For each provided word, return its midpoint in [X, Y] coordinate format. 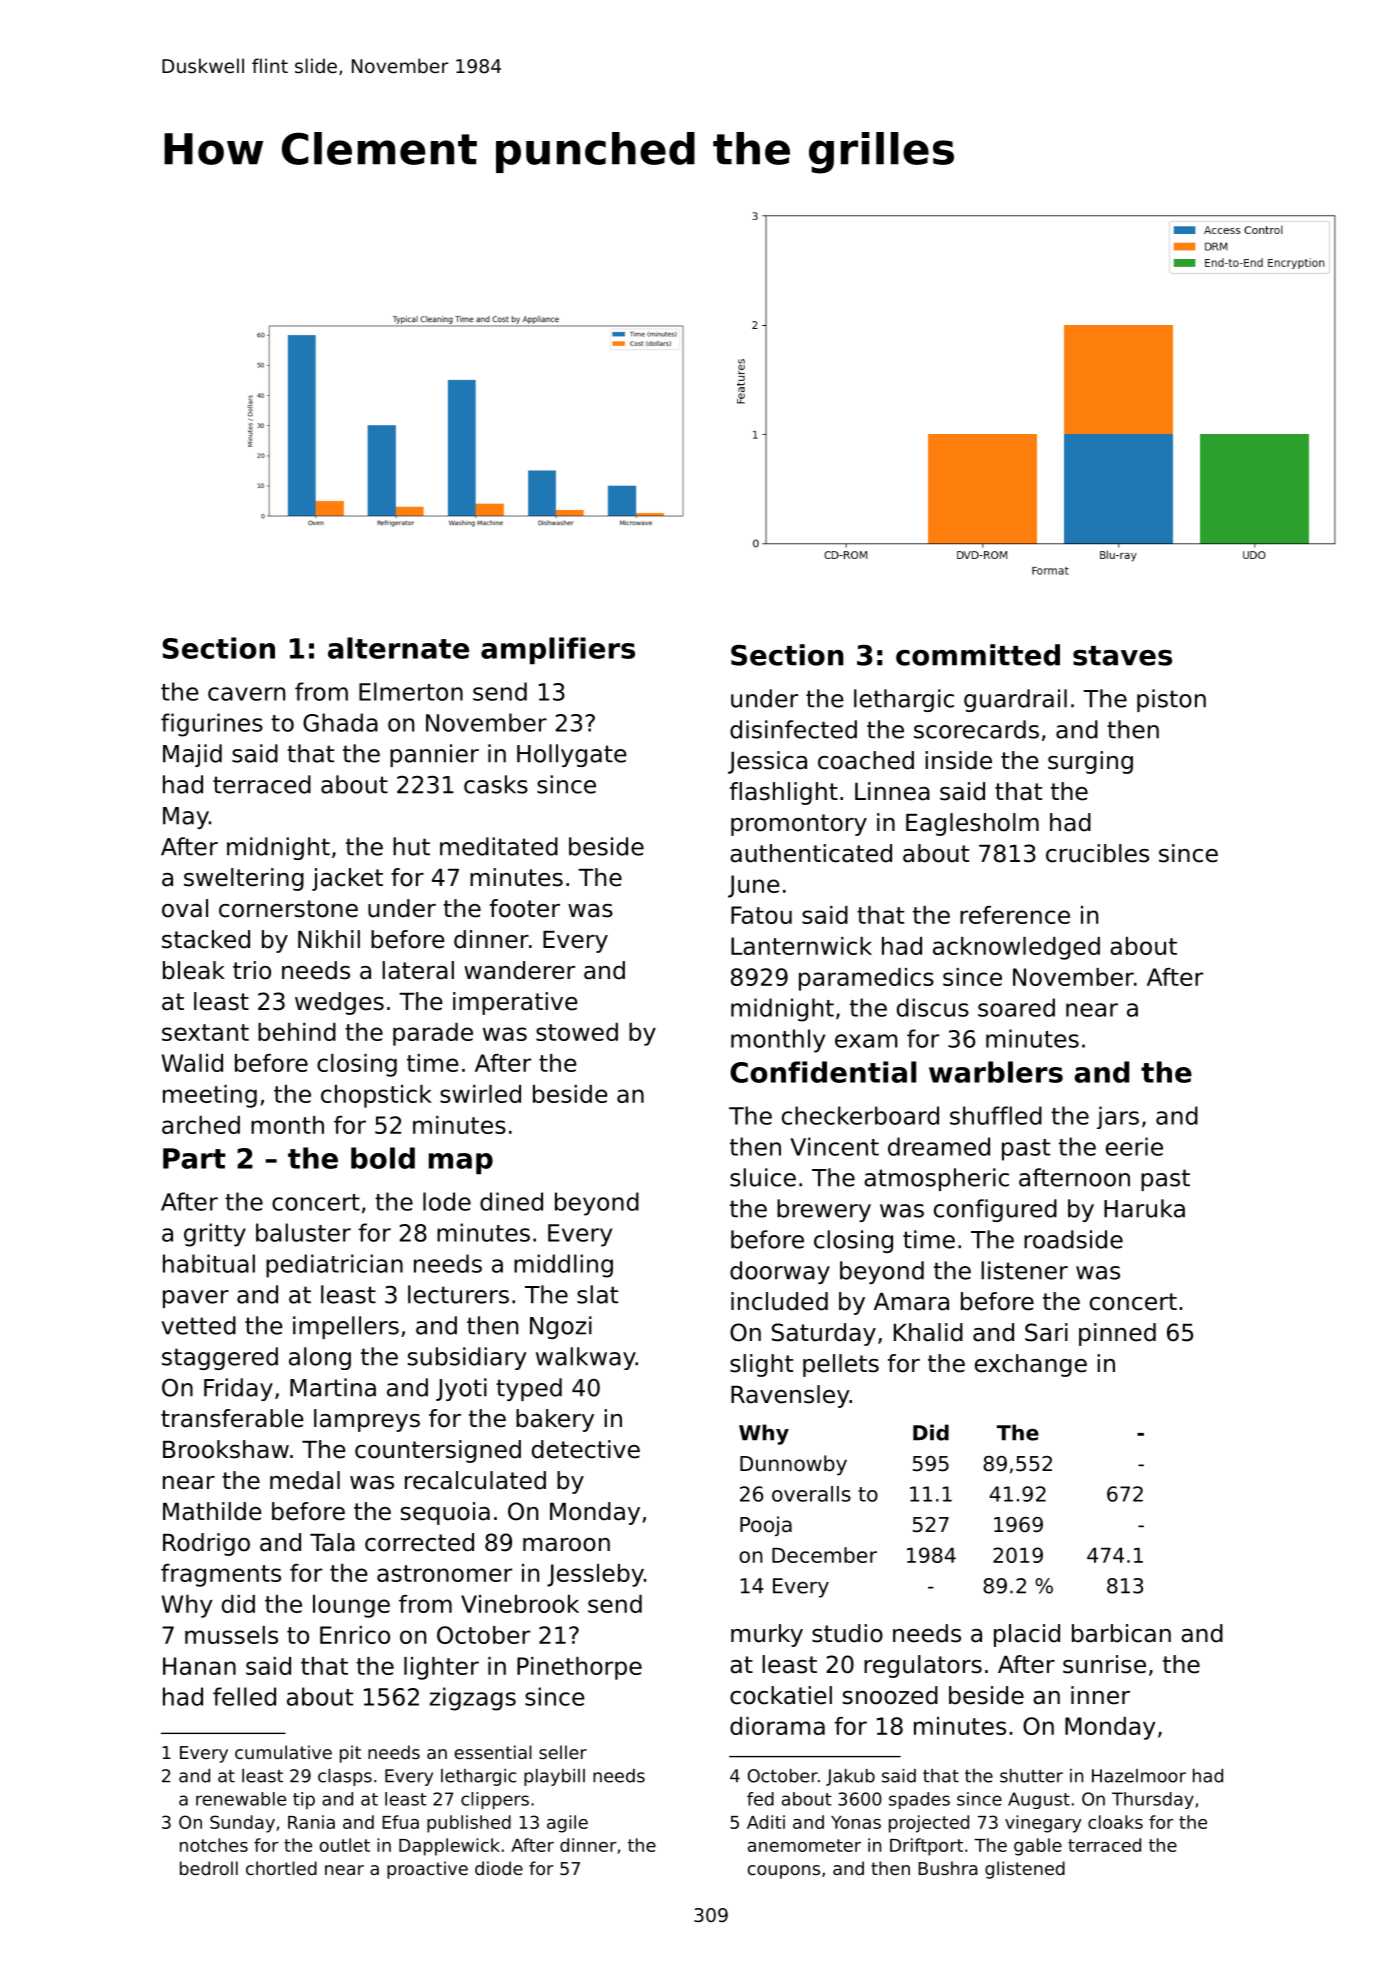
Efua [400, 1822]
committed [978, 655]
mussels [231, 1635]
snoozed [890, 1695]
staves [1122, 656]
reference [1015, 915]
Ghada [340, 722]
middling [563, 1266]
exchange [1031, 1365]
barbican [1121, 1633]
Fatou [761, 915]
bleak [194, 970]
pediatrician [334, 1266]
